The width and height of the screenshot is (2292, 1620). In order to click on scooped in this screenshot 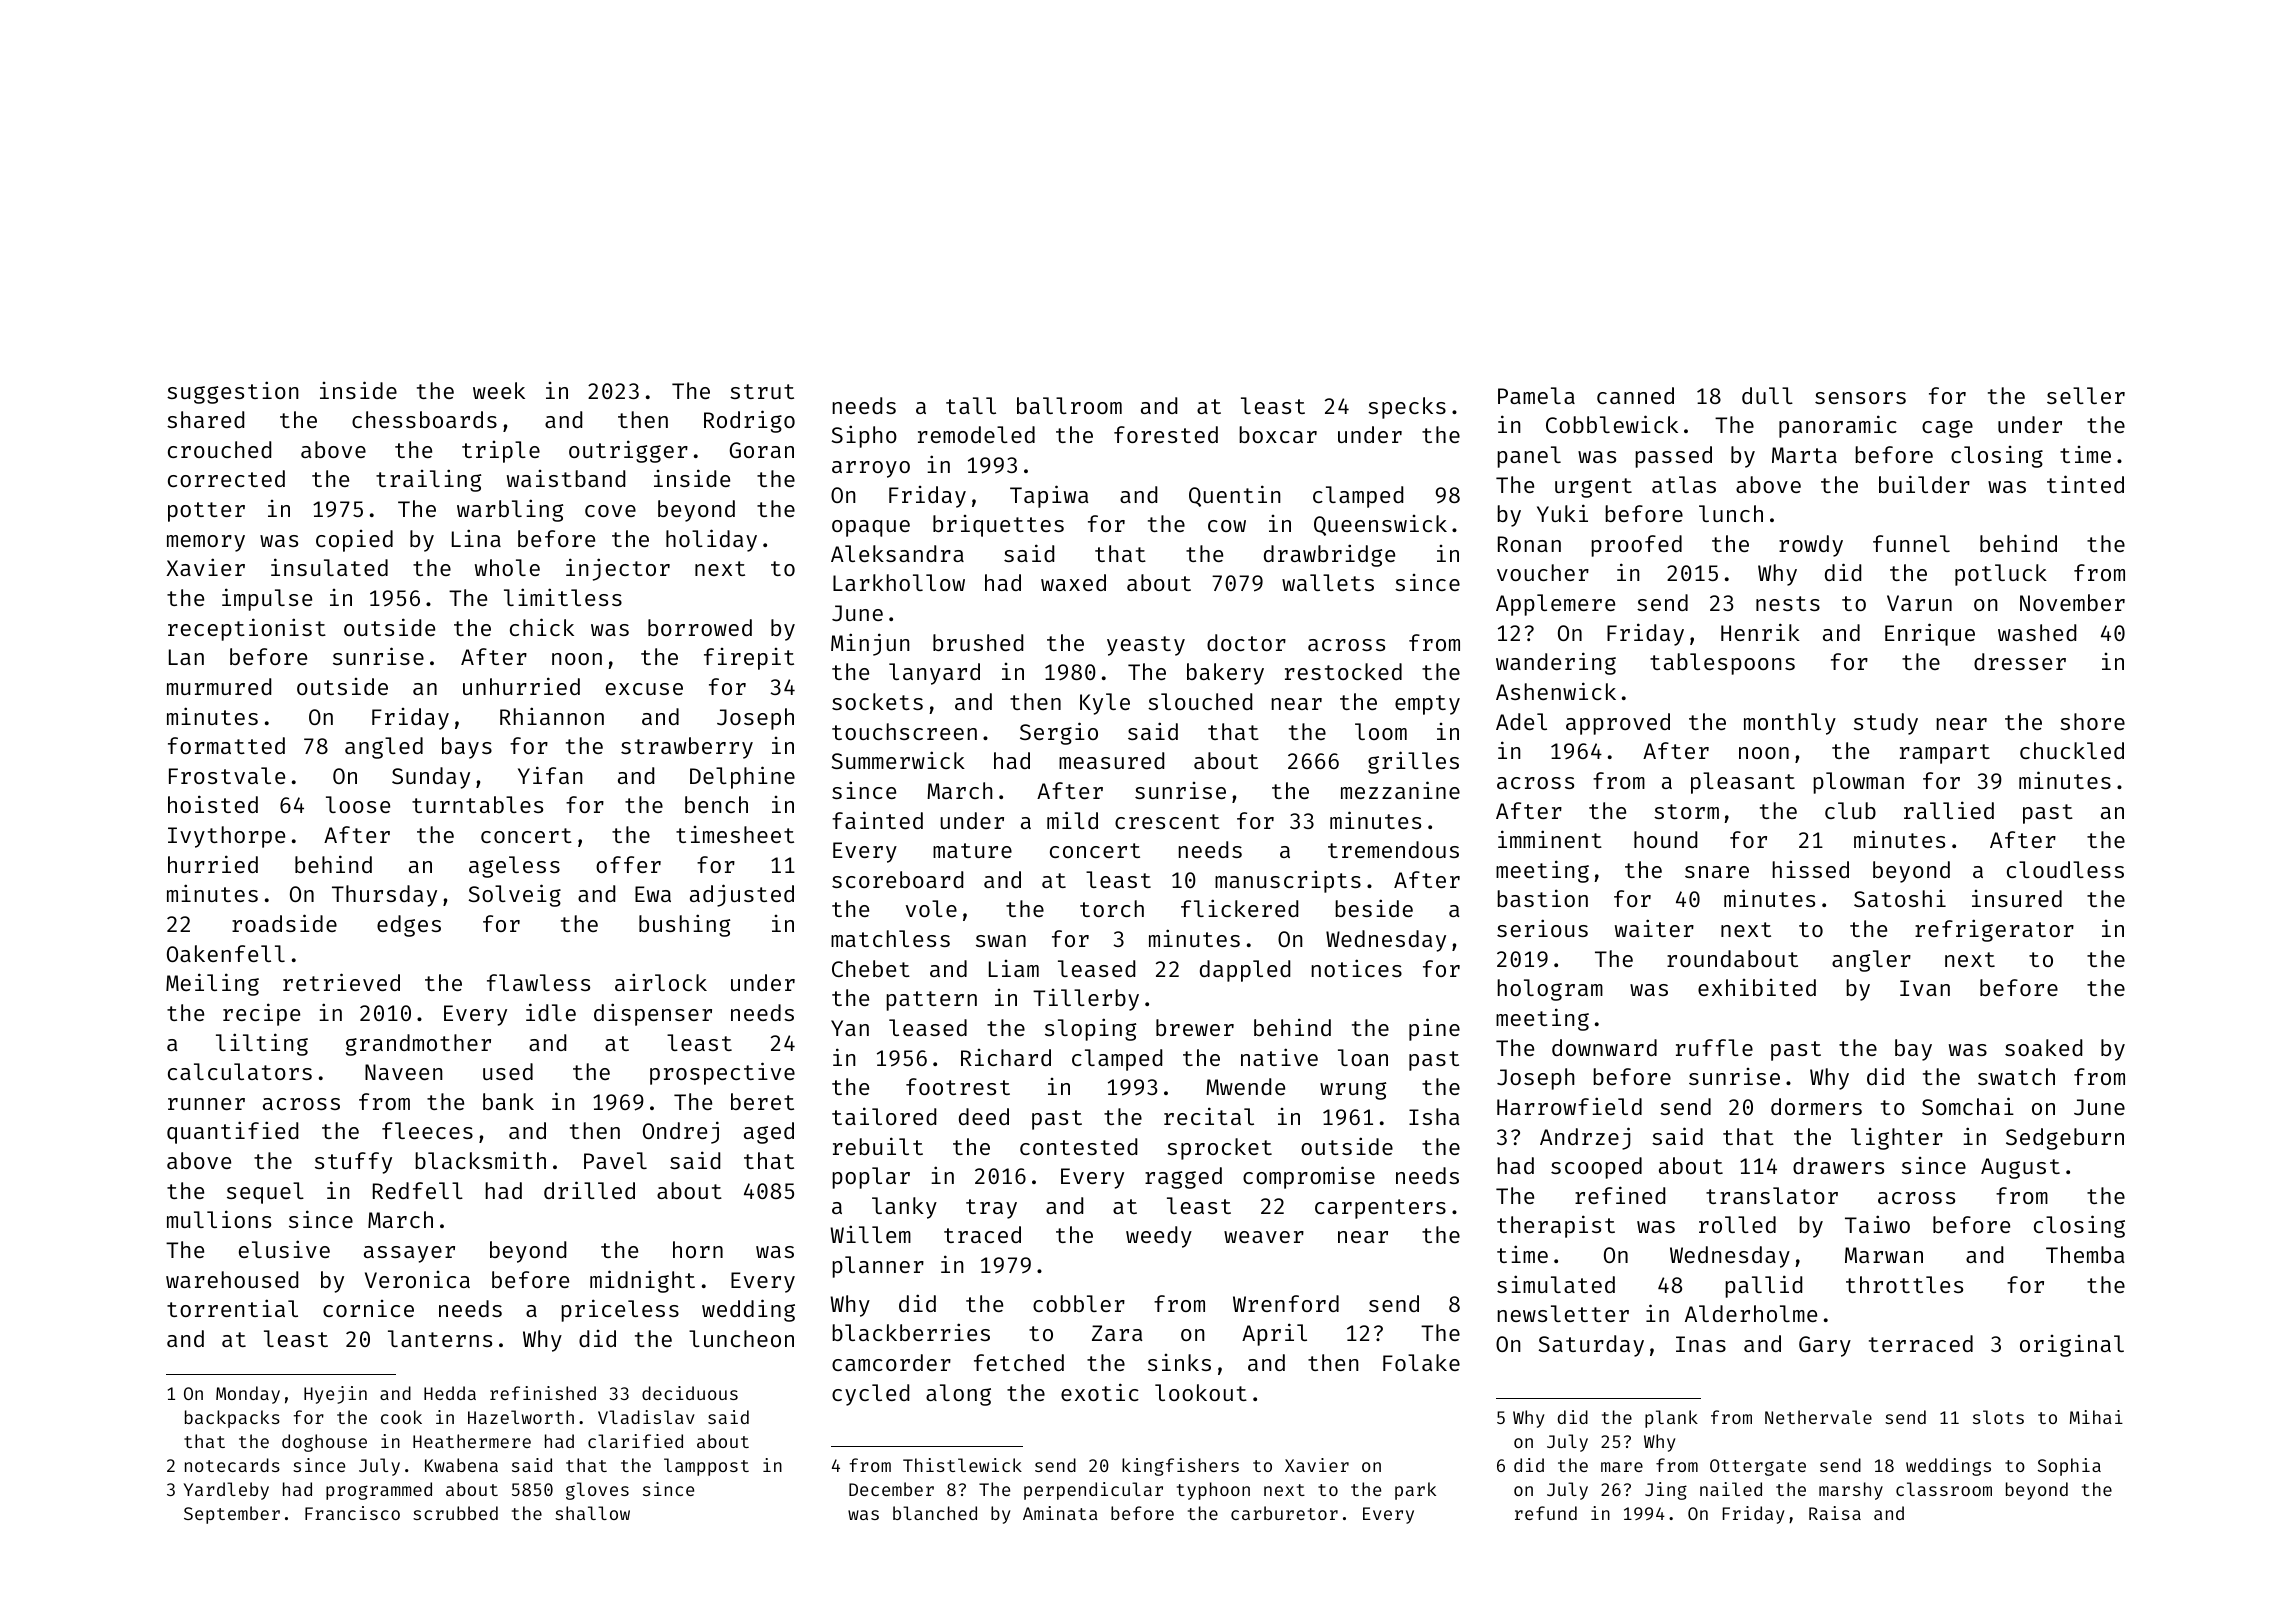, I will do `click(1596, 1168)`.
